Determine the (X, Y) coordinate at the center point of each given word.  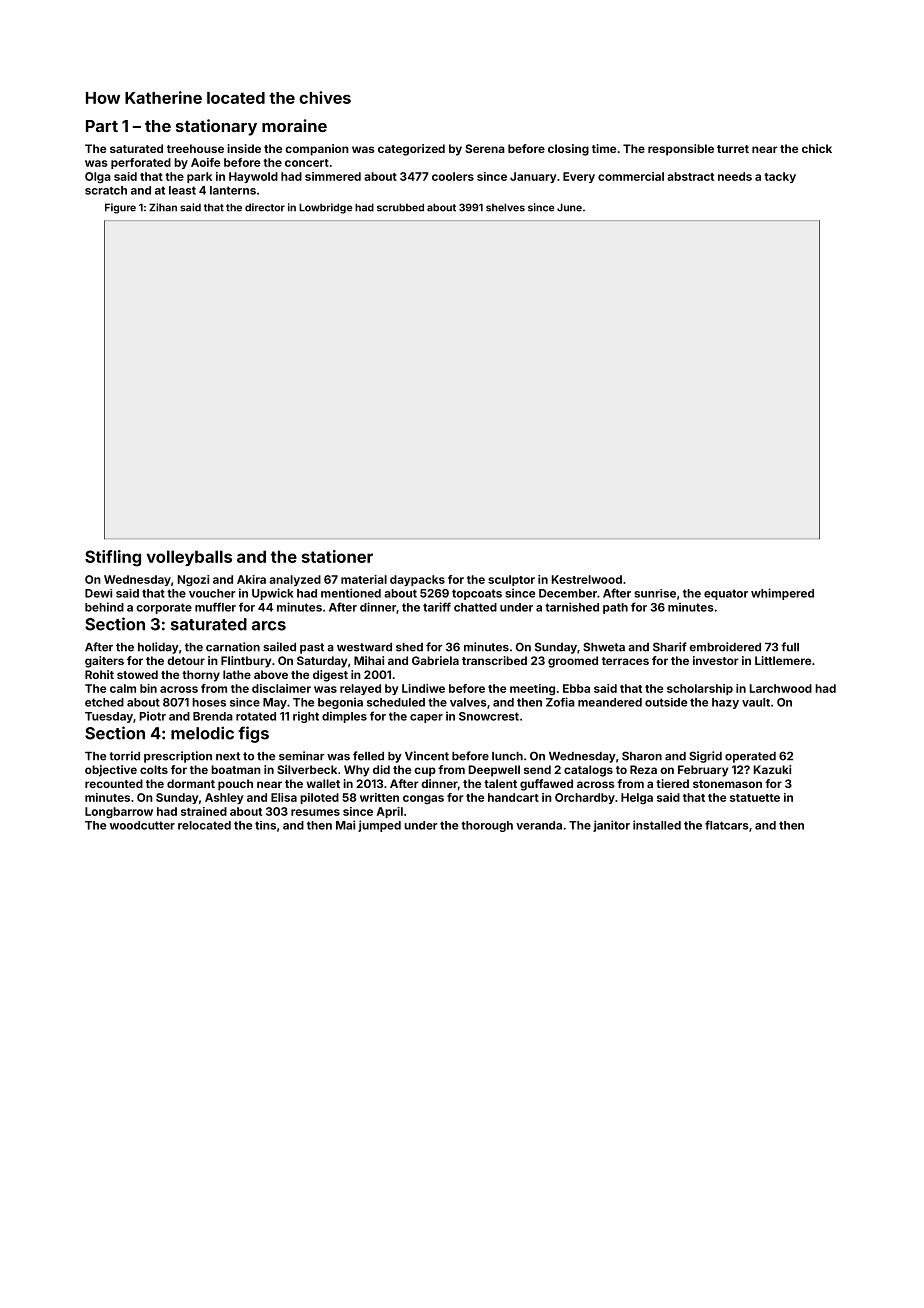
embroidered (725, 647)
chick (817, 148)
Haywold (253, 177)
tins (265, 825)
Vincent (427, 756)
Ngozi (193, 581)
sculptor (511, 580)
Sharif (670, 647)
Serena (485, 148)
